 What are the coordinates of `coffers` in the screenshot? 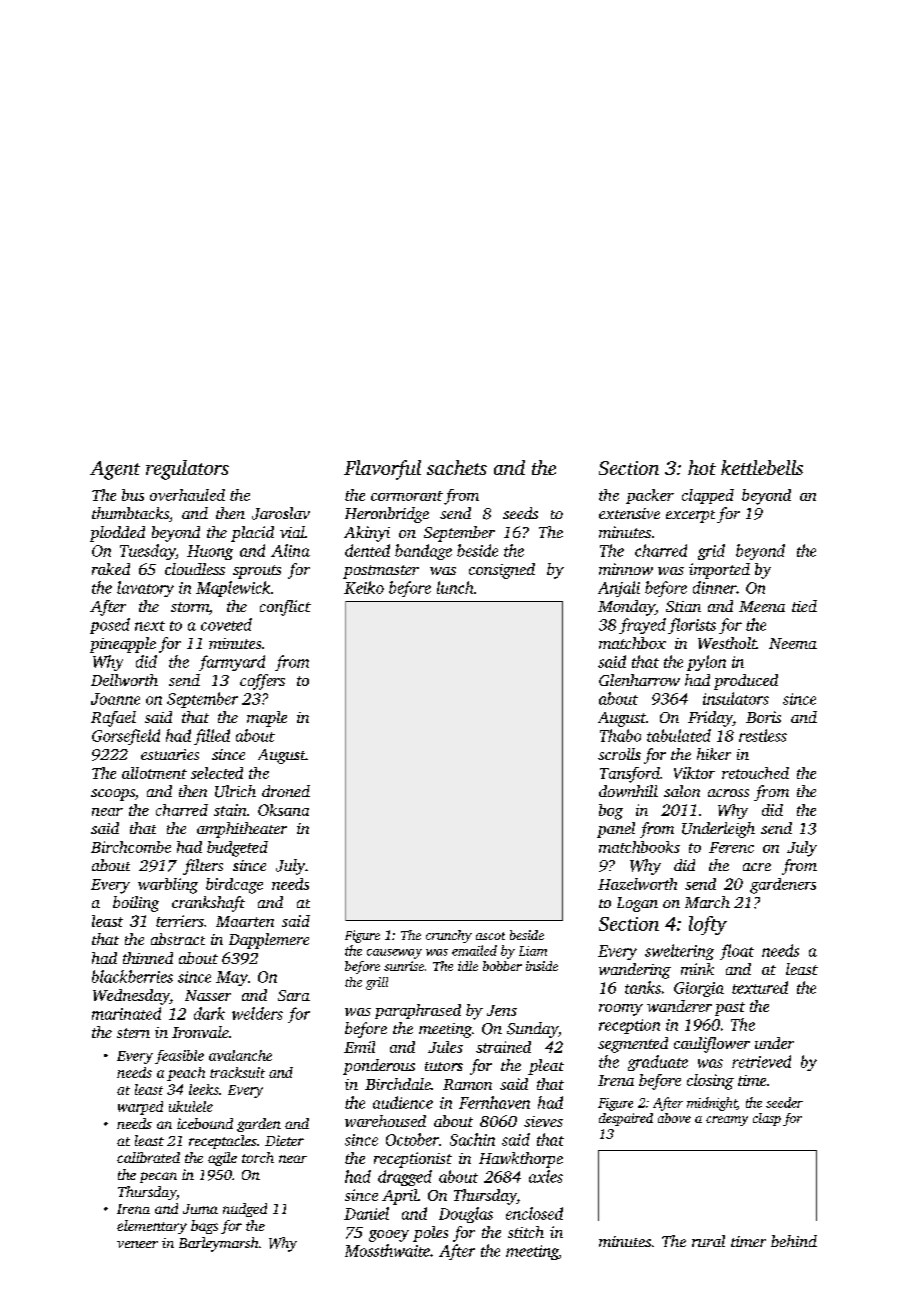 It's located at (262, 682).
